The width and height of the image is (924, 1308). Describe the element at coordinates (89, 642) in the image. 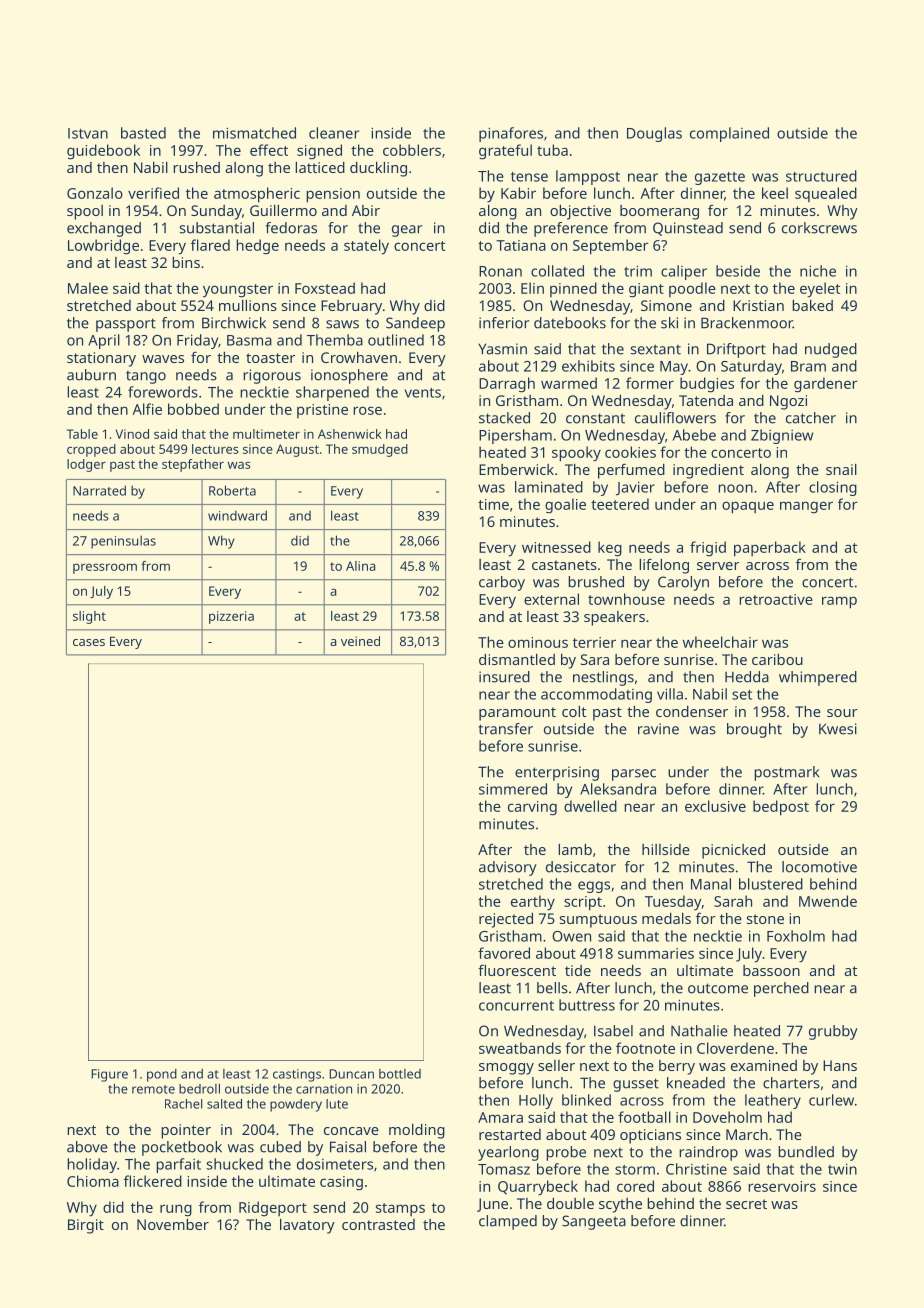

I see `cases` at that location.
